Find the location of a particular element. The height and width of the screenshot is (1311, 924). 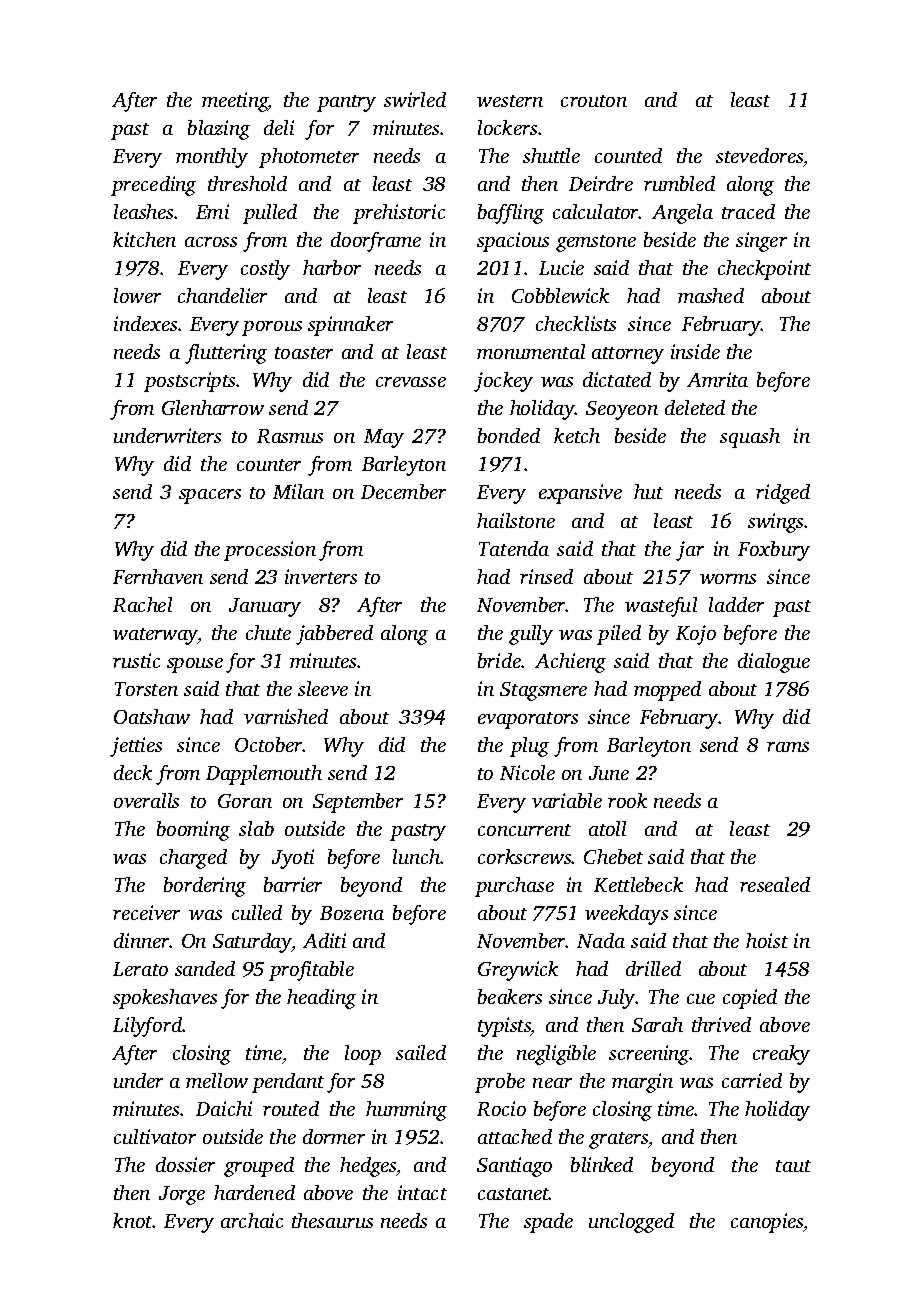

procession is located at coordinates (270, 551).
